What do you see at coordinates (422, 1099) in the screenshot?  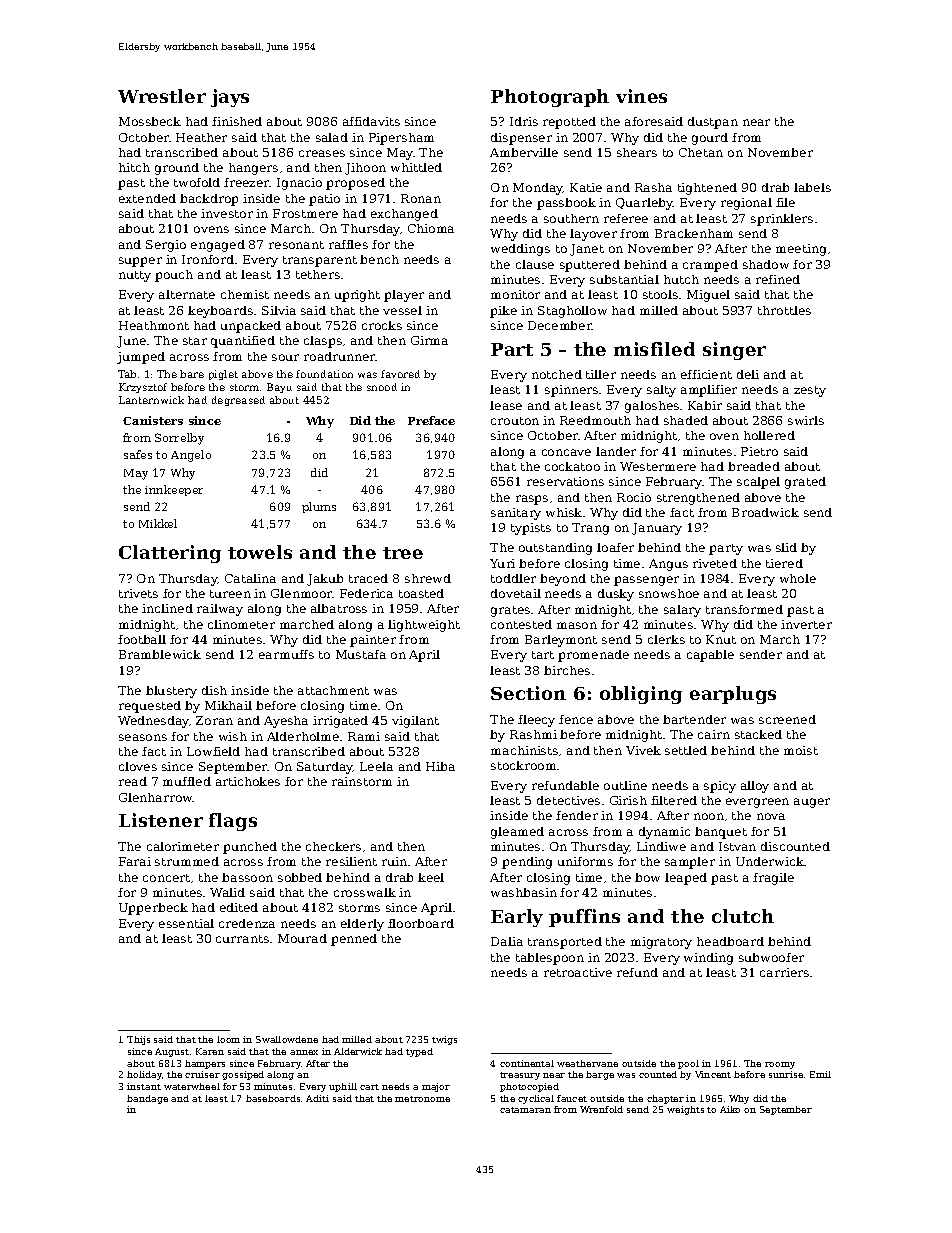 I see `metronome` at bounding box center [422, 1099].
